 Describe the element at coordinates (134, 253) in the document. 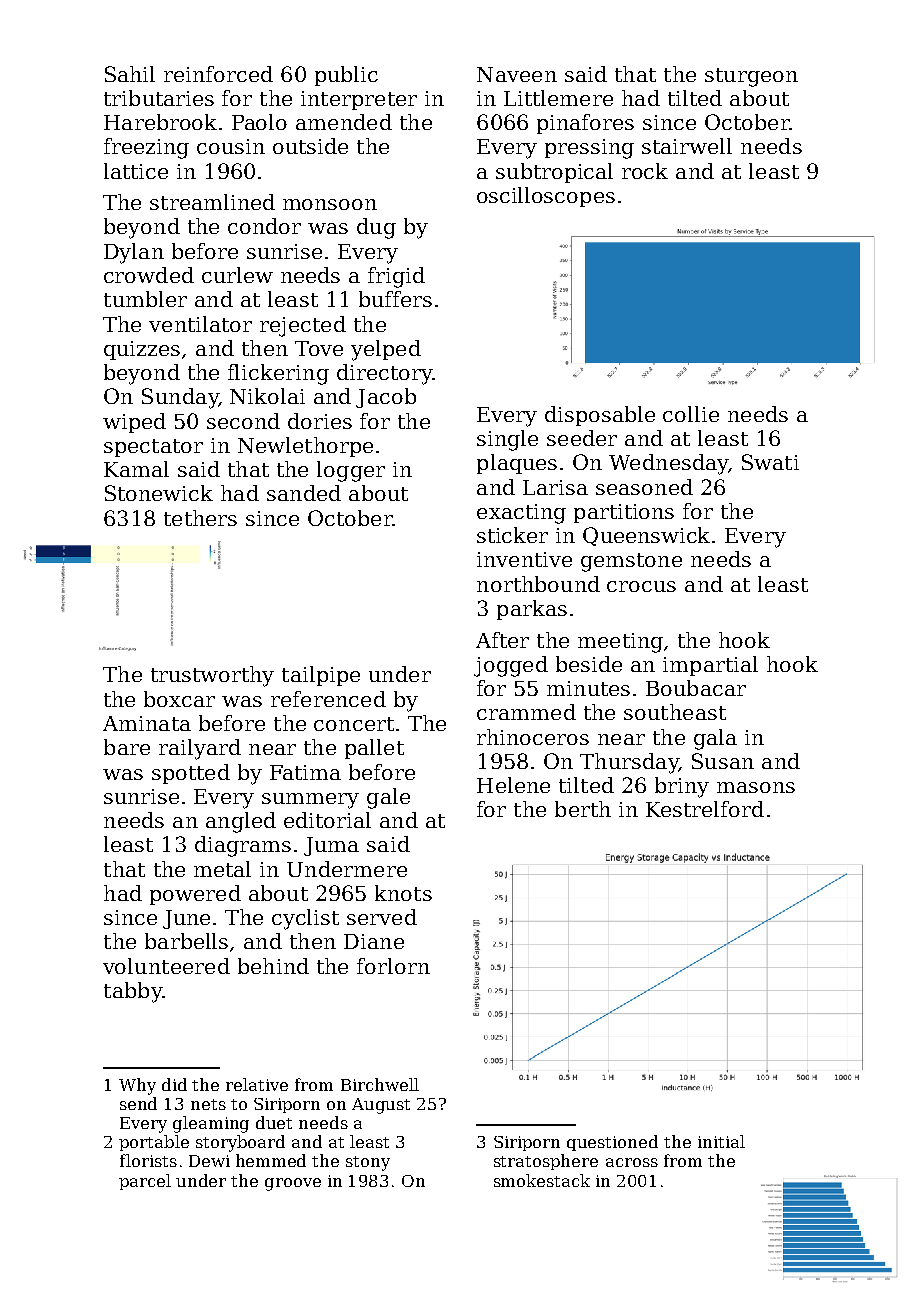

I see `Dylan` at that location.
